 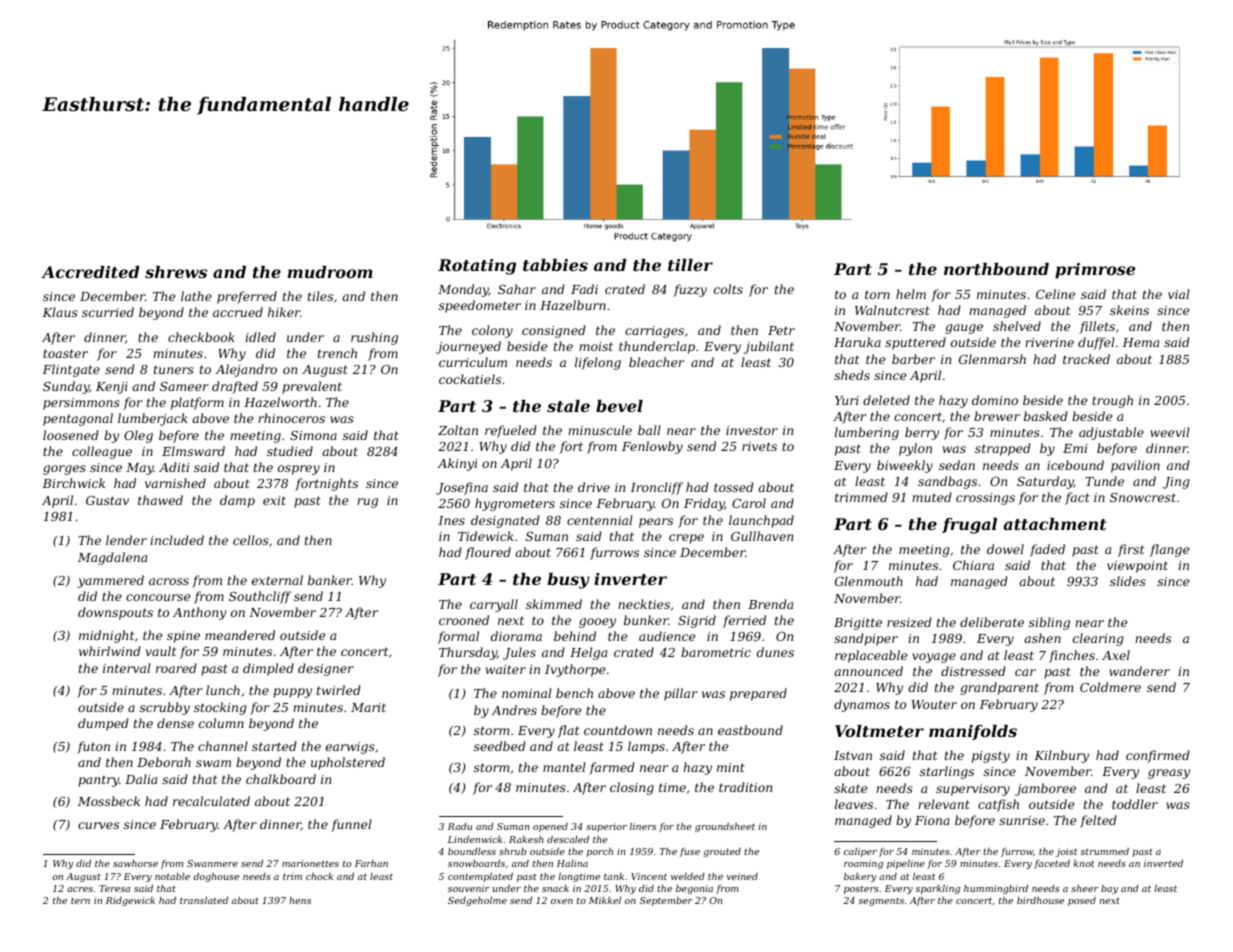 I want to click on tiller, so click(x=690, y=265).
